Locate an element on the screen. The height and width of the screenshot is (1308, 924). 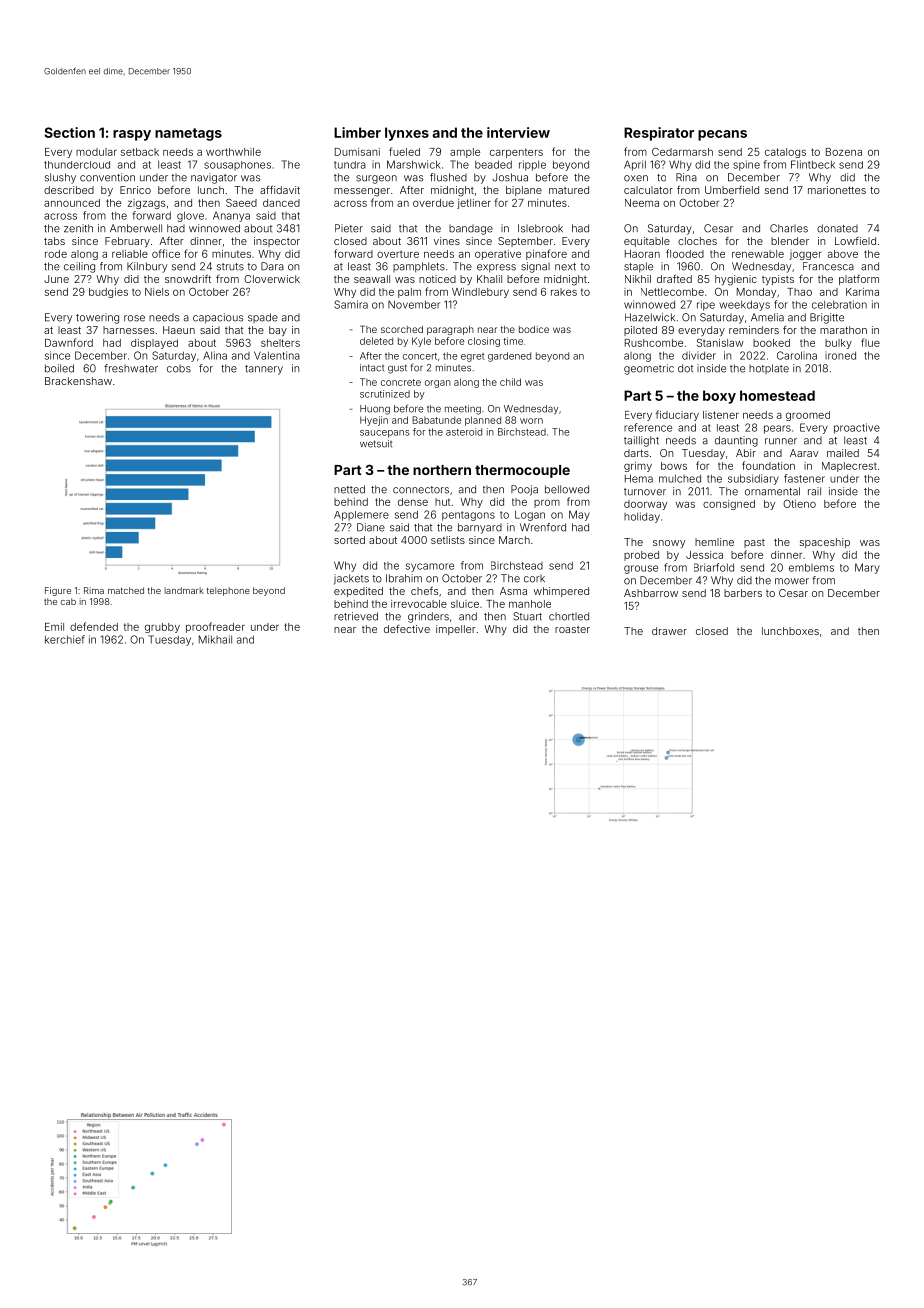
jetliner is located at coordinates (474, 204).
